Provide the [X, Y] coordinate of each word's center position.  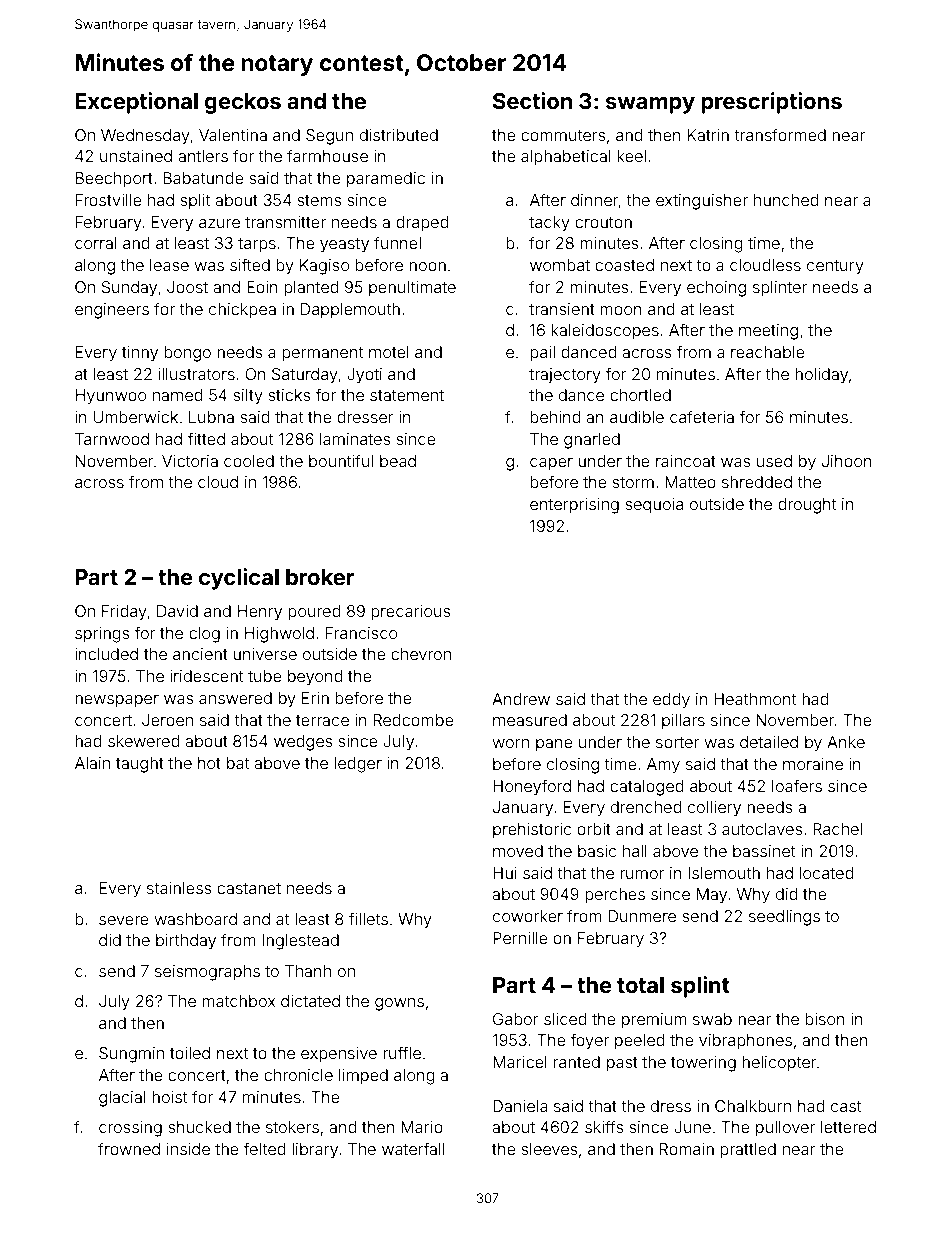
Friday [124, 613]
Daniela [520, 1106]
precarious [411, 613]
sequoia [654, 506]
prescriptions [771, 103]
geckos [243, 103]
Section [532, 101]
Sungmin [131, 1055]
